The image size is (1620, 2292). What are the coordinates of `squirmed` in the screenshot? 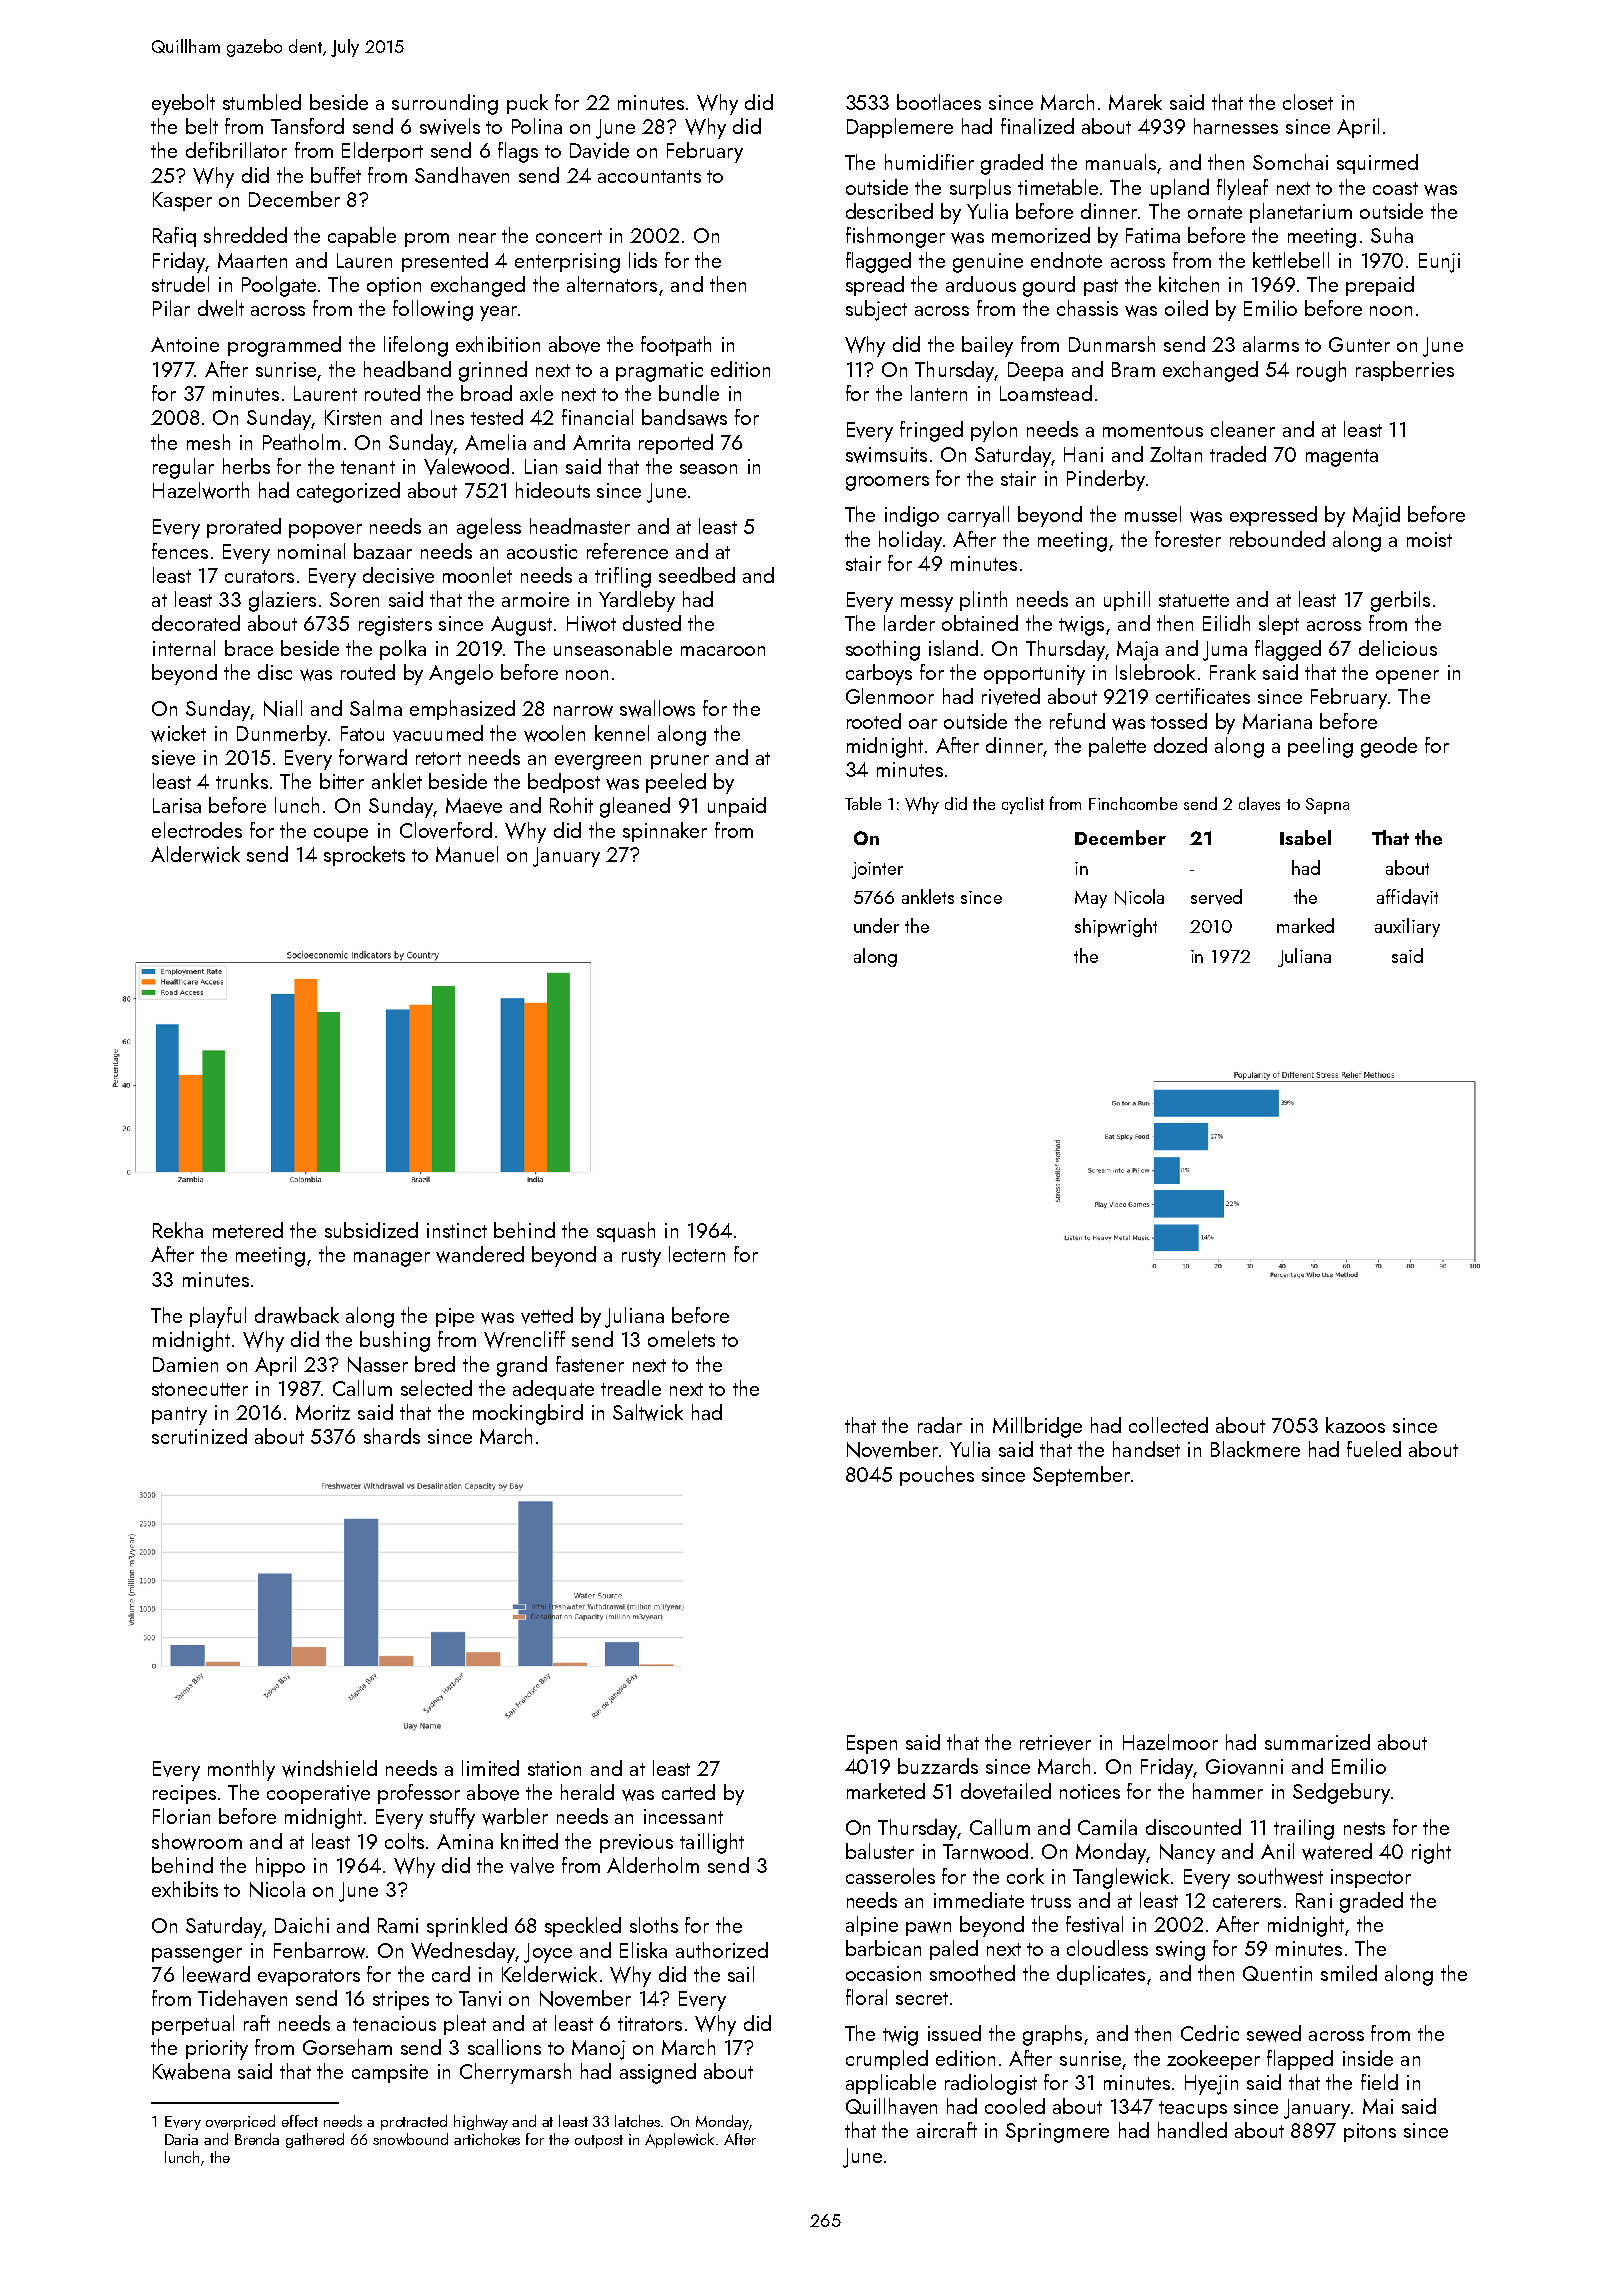 It's located at (1377, 164).
